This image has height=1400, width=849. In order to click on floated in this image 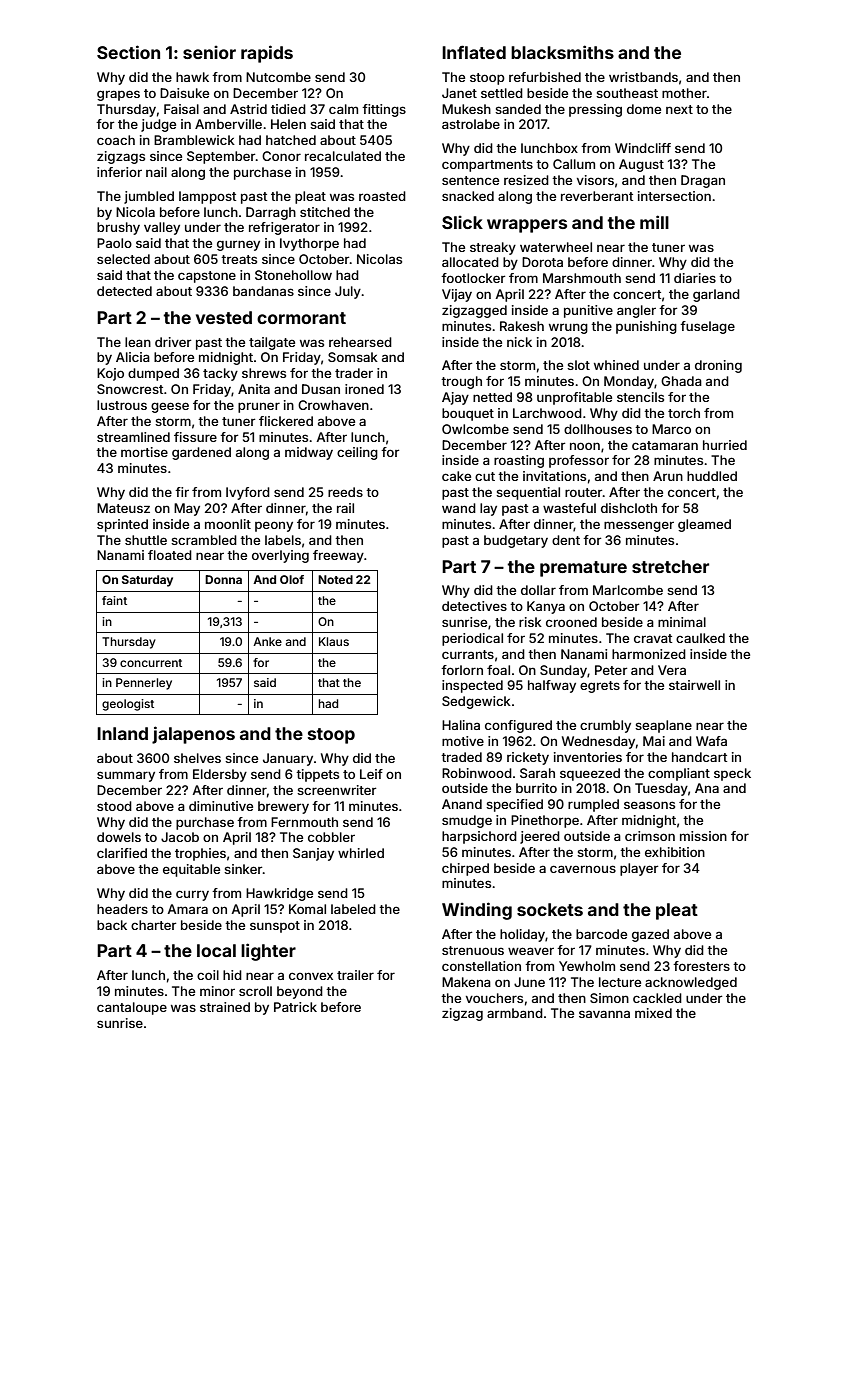, I will do `click(170, 555)`.
